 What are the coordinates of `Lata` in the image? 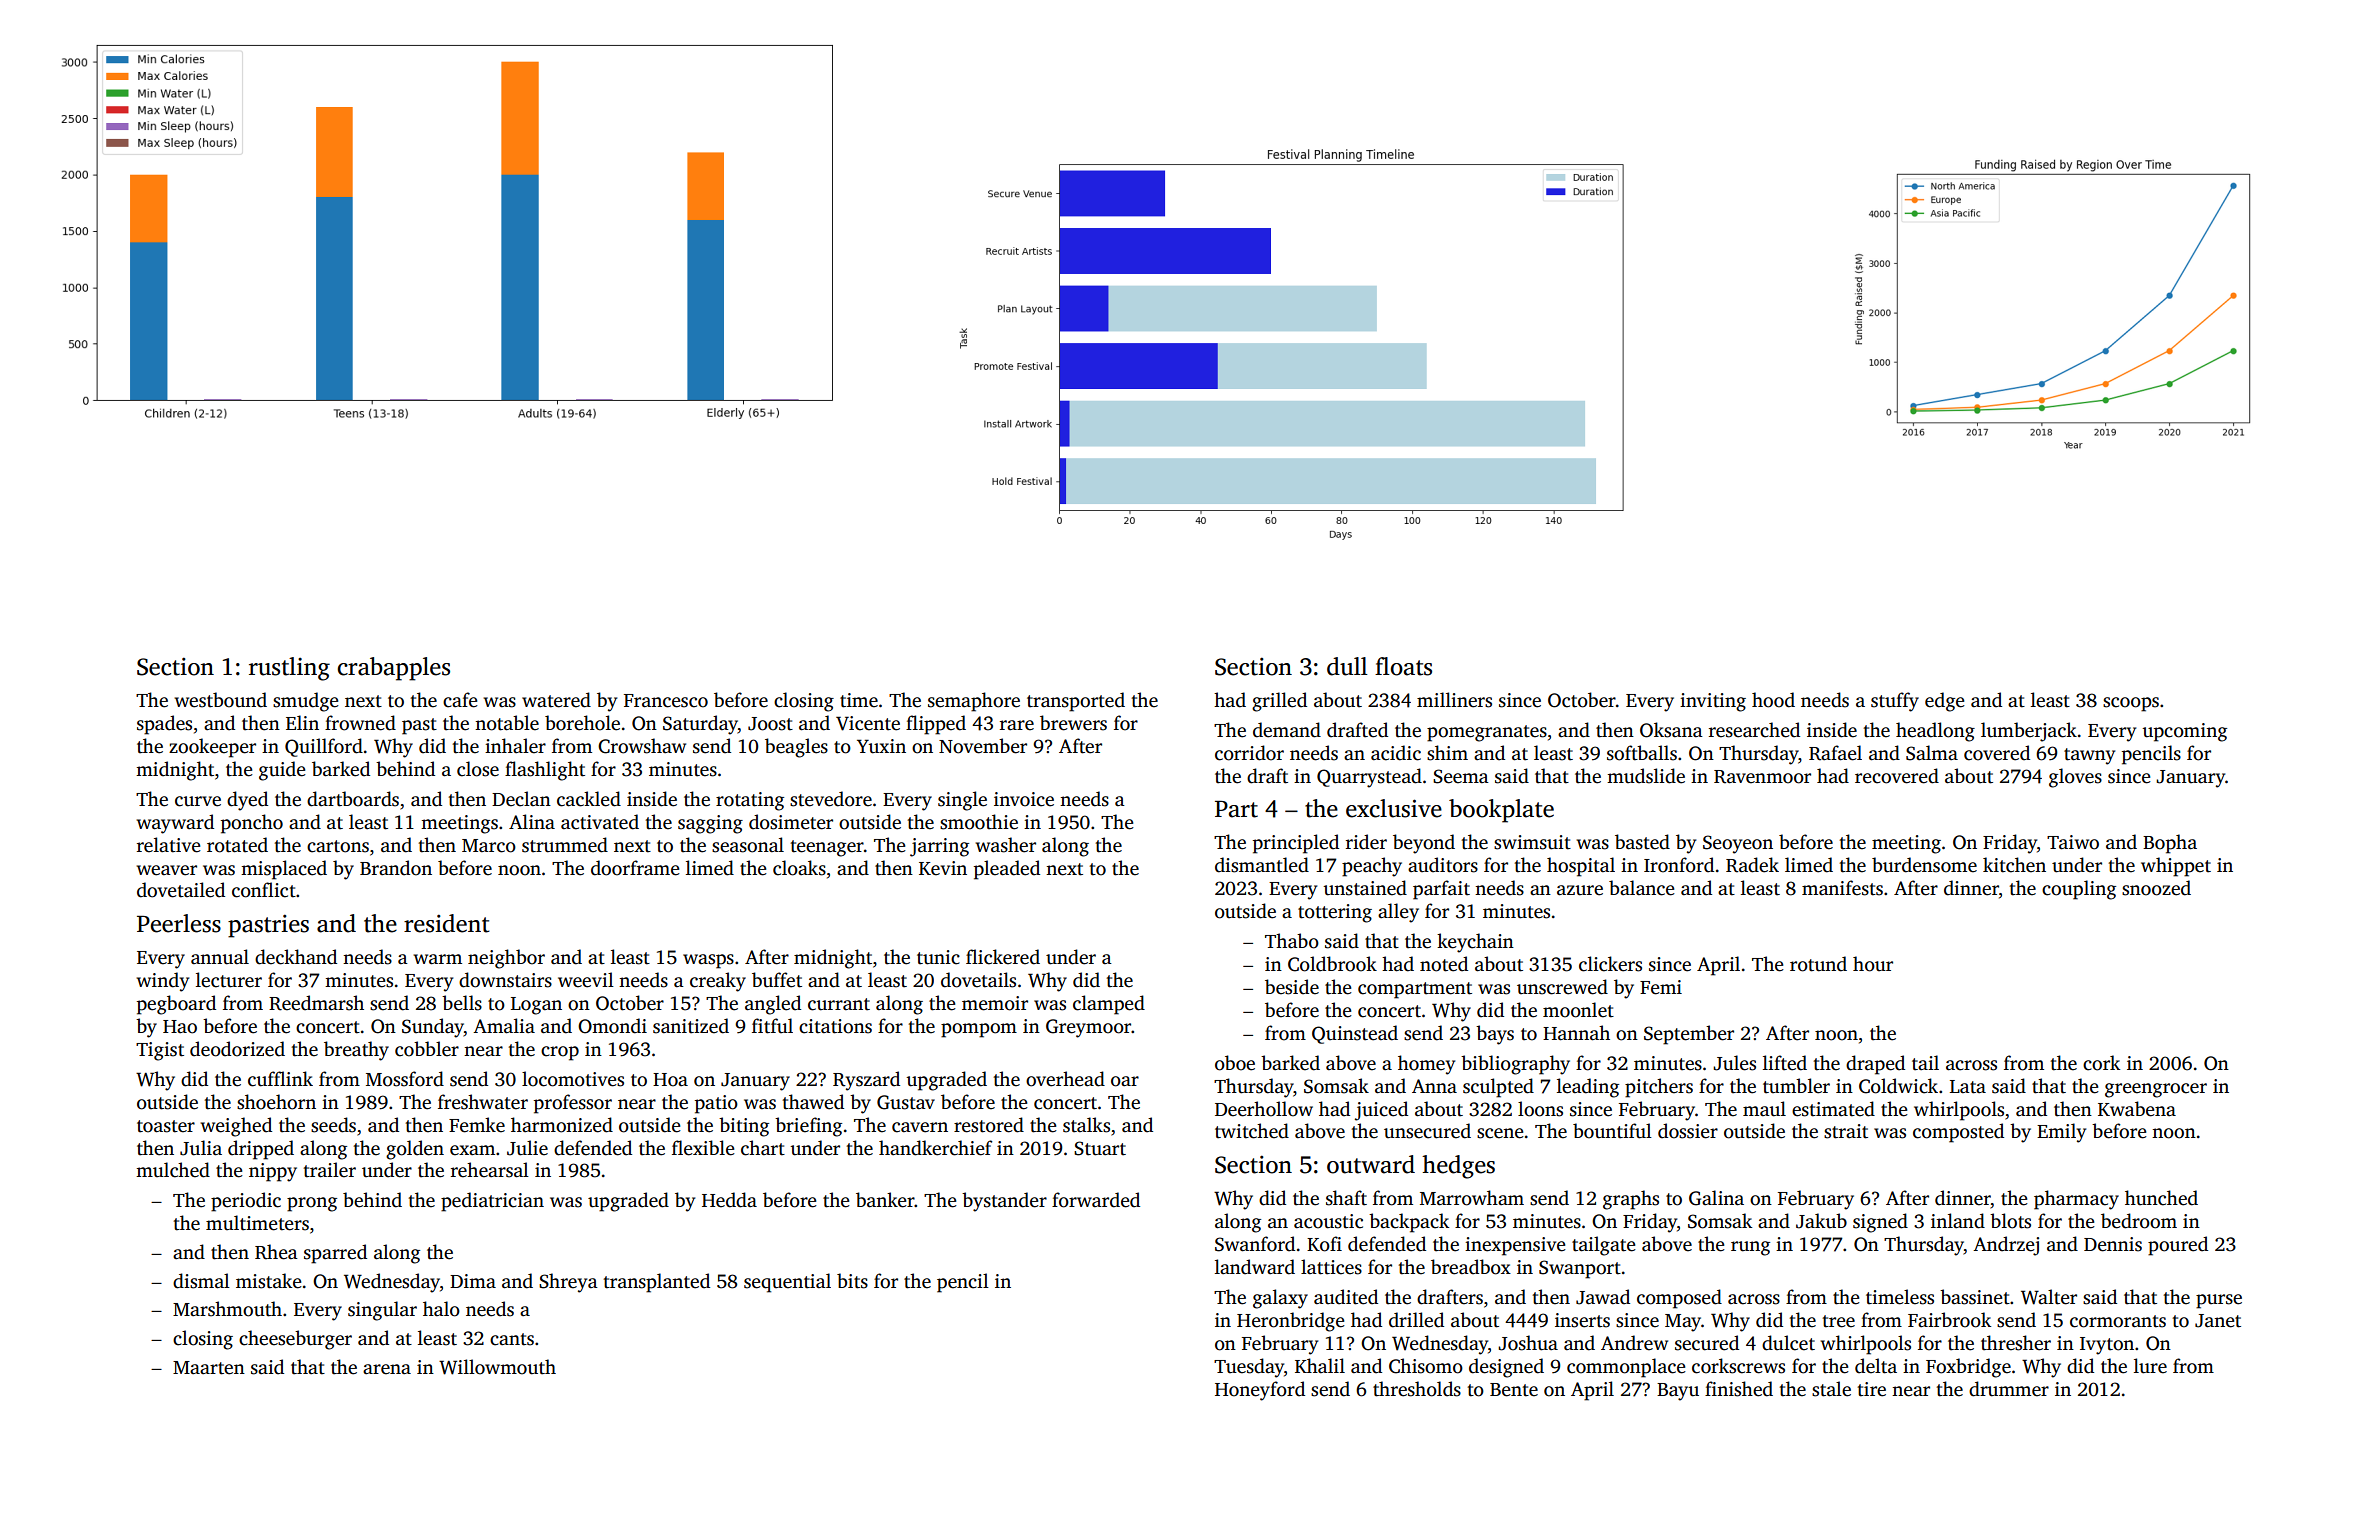 It's located at (1968, 1087).
